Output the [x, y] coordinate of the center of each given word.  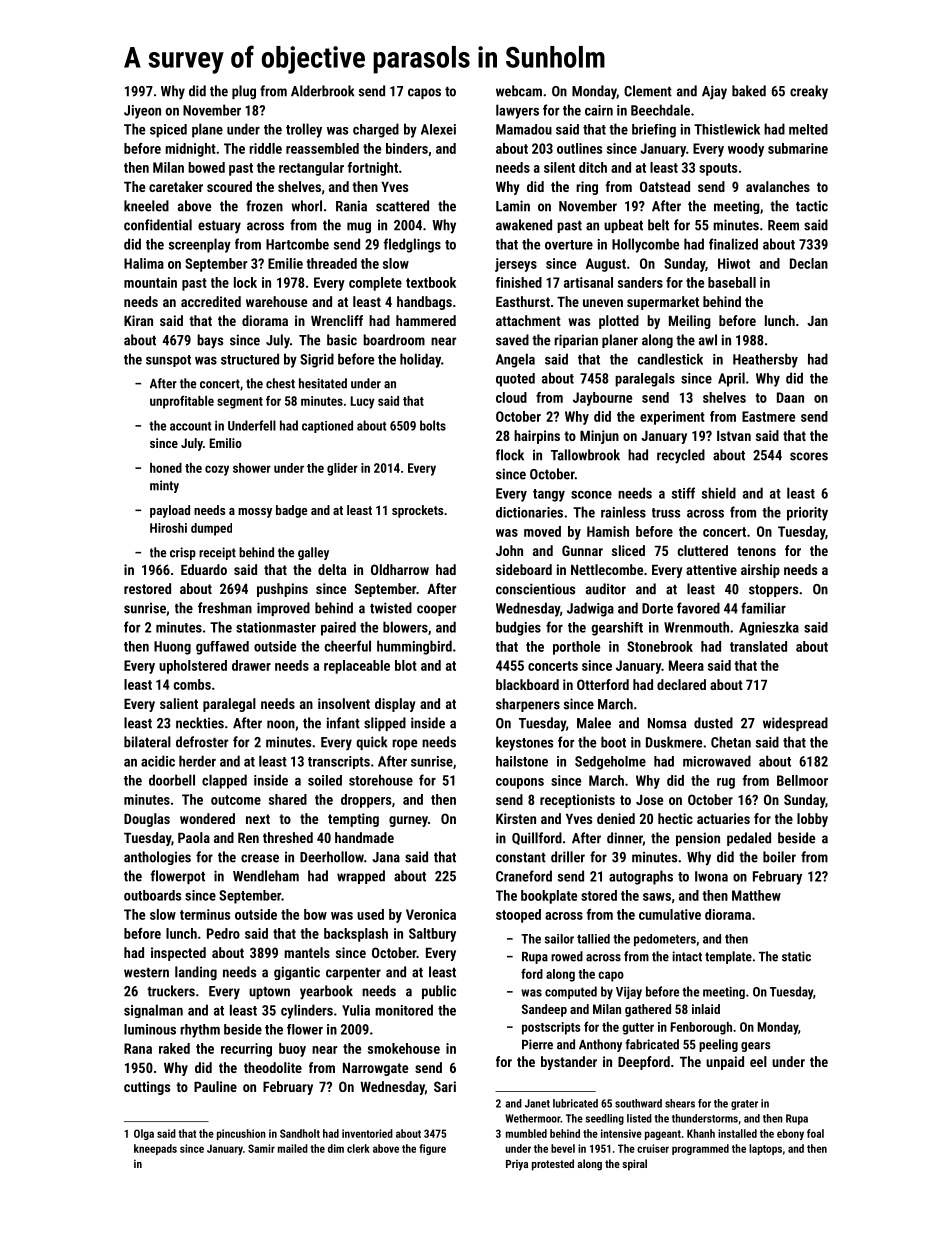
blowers [405, 627]
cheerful [348, 646]
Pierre [537, 1044]
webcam [519, 91]
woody [746, 150]
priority [807, 514]
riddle [265, 148]
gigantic [297, 973]
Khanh [701, 1133]
